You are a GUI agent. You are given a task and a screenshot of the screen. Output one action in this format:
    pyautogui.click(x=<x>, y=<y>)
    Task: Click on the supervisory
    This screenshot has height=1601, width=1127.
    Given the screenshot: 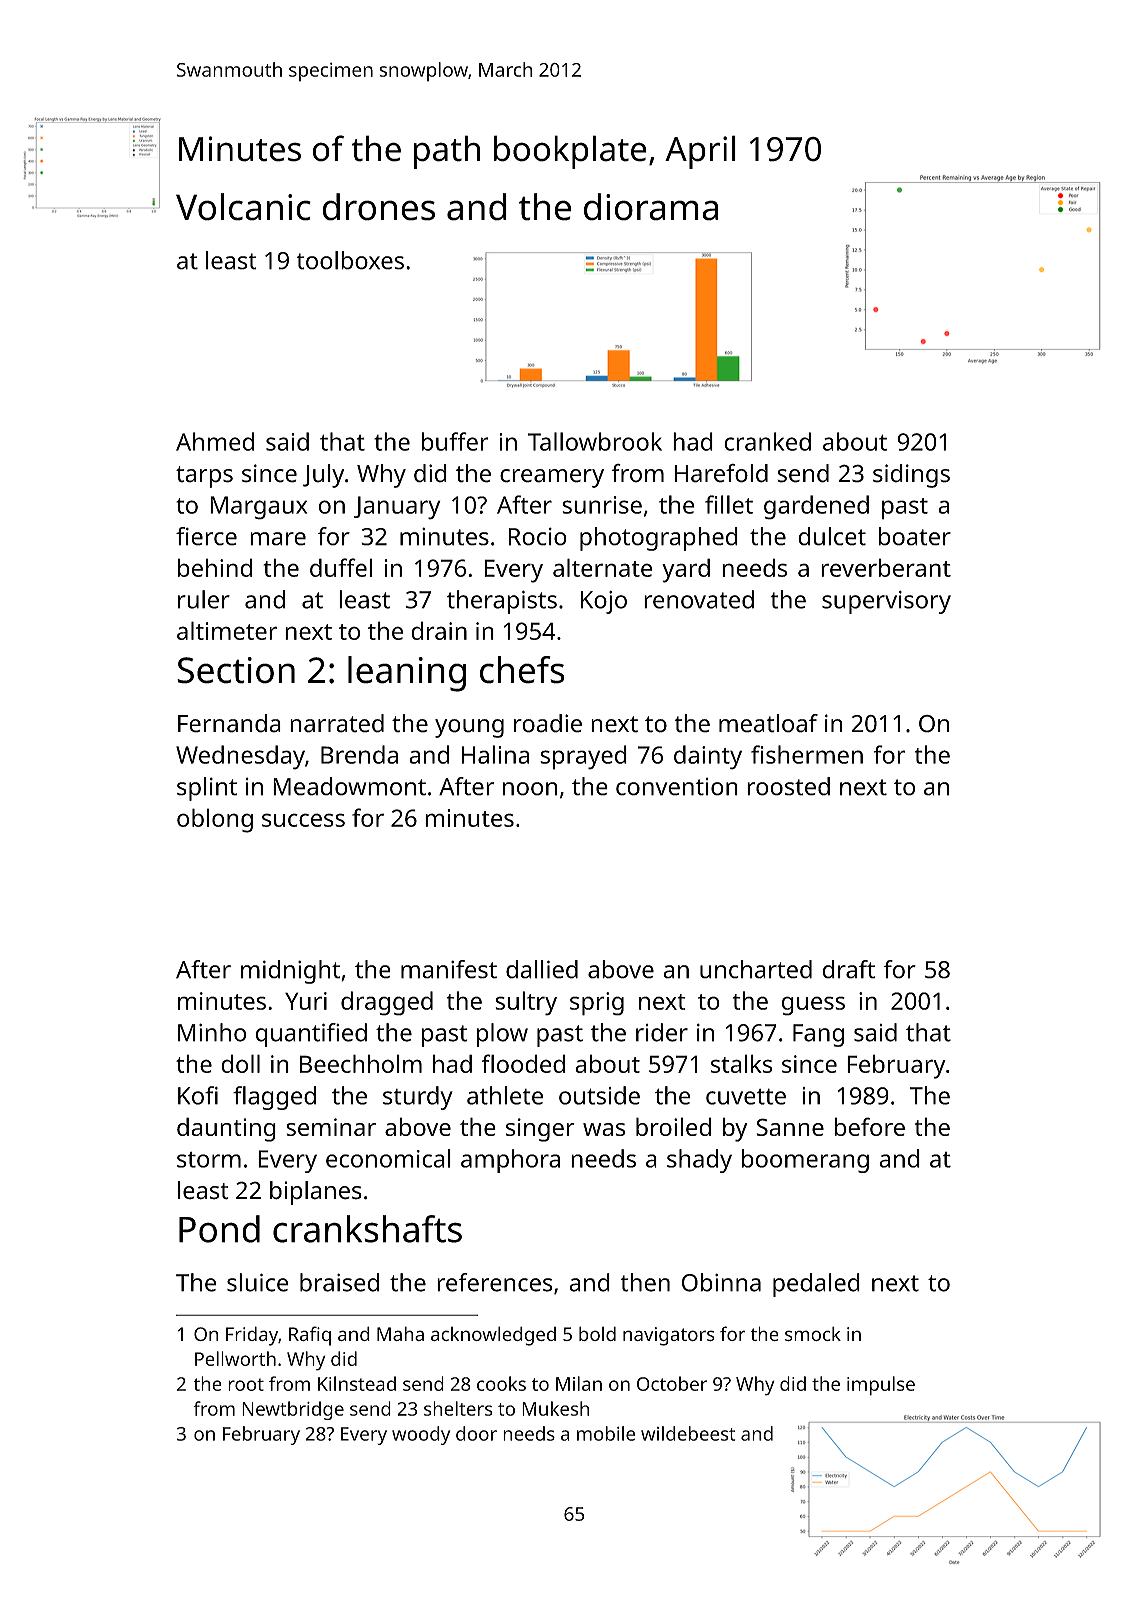 What is the action you would take?
    pyautogui.click(x=886, y=602)
